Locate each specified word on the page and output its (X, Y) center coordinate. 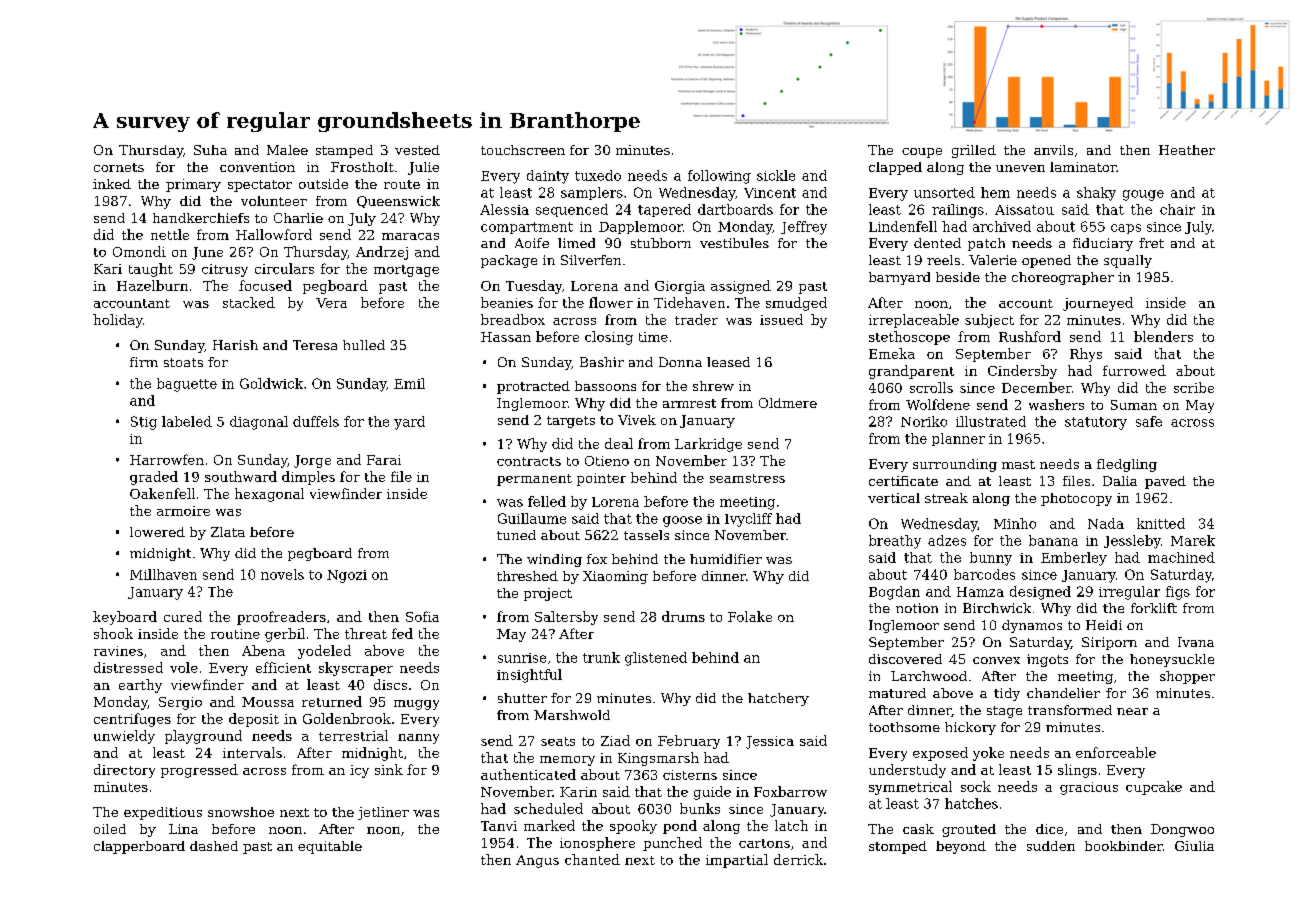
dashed (214, 846)
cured (183, 616)
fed (402, 633)
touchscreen (523, 150)
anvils (1053, 150)
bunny (991, 559)
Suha (210, 150)
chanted (592, 859)
